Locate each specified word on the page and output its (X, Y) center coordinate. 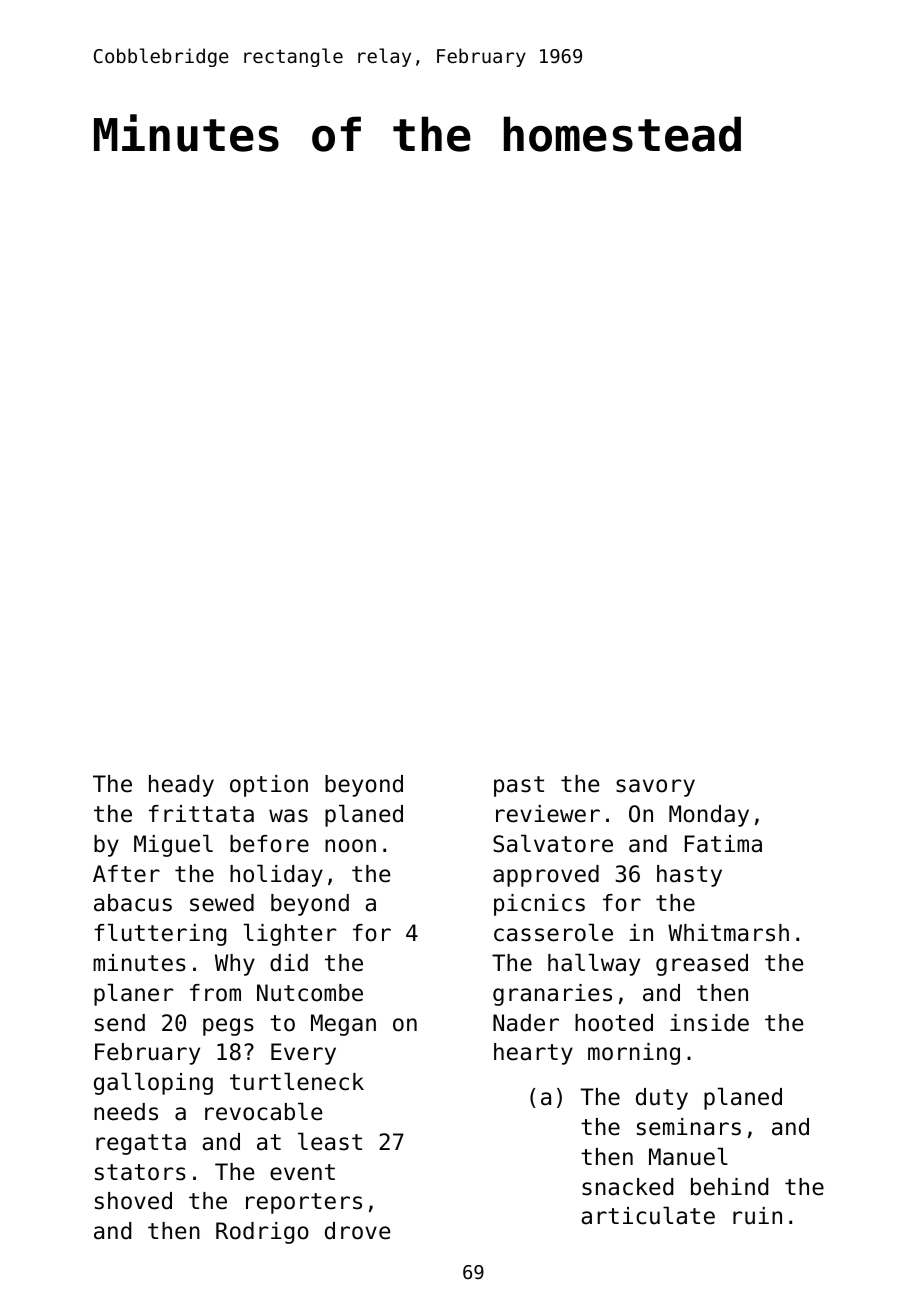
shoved (133, 1201)
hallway (594, 964)
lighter (290, 934)
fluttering (160, 934)
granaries (552, 995)
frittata (201, 814)
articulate (648, 1215)
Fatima (723, 844)
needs (126, 1112)
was (288, 816)
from (215, 993)
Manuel (688, 1156)
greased (702, 965)
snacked (627, 1187)
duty (662, 1099)
